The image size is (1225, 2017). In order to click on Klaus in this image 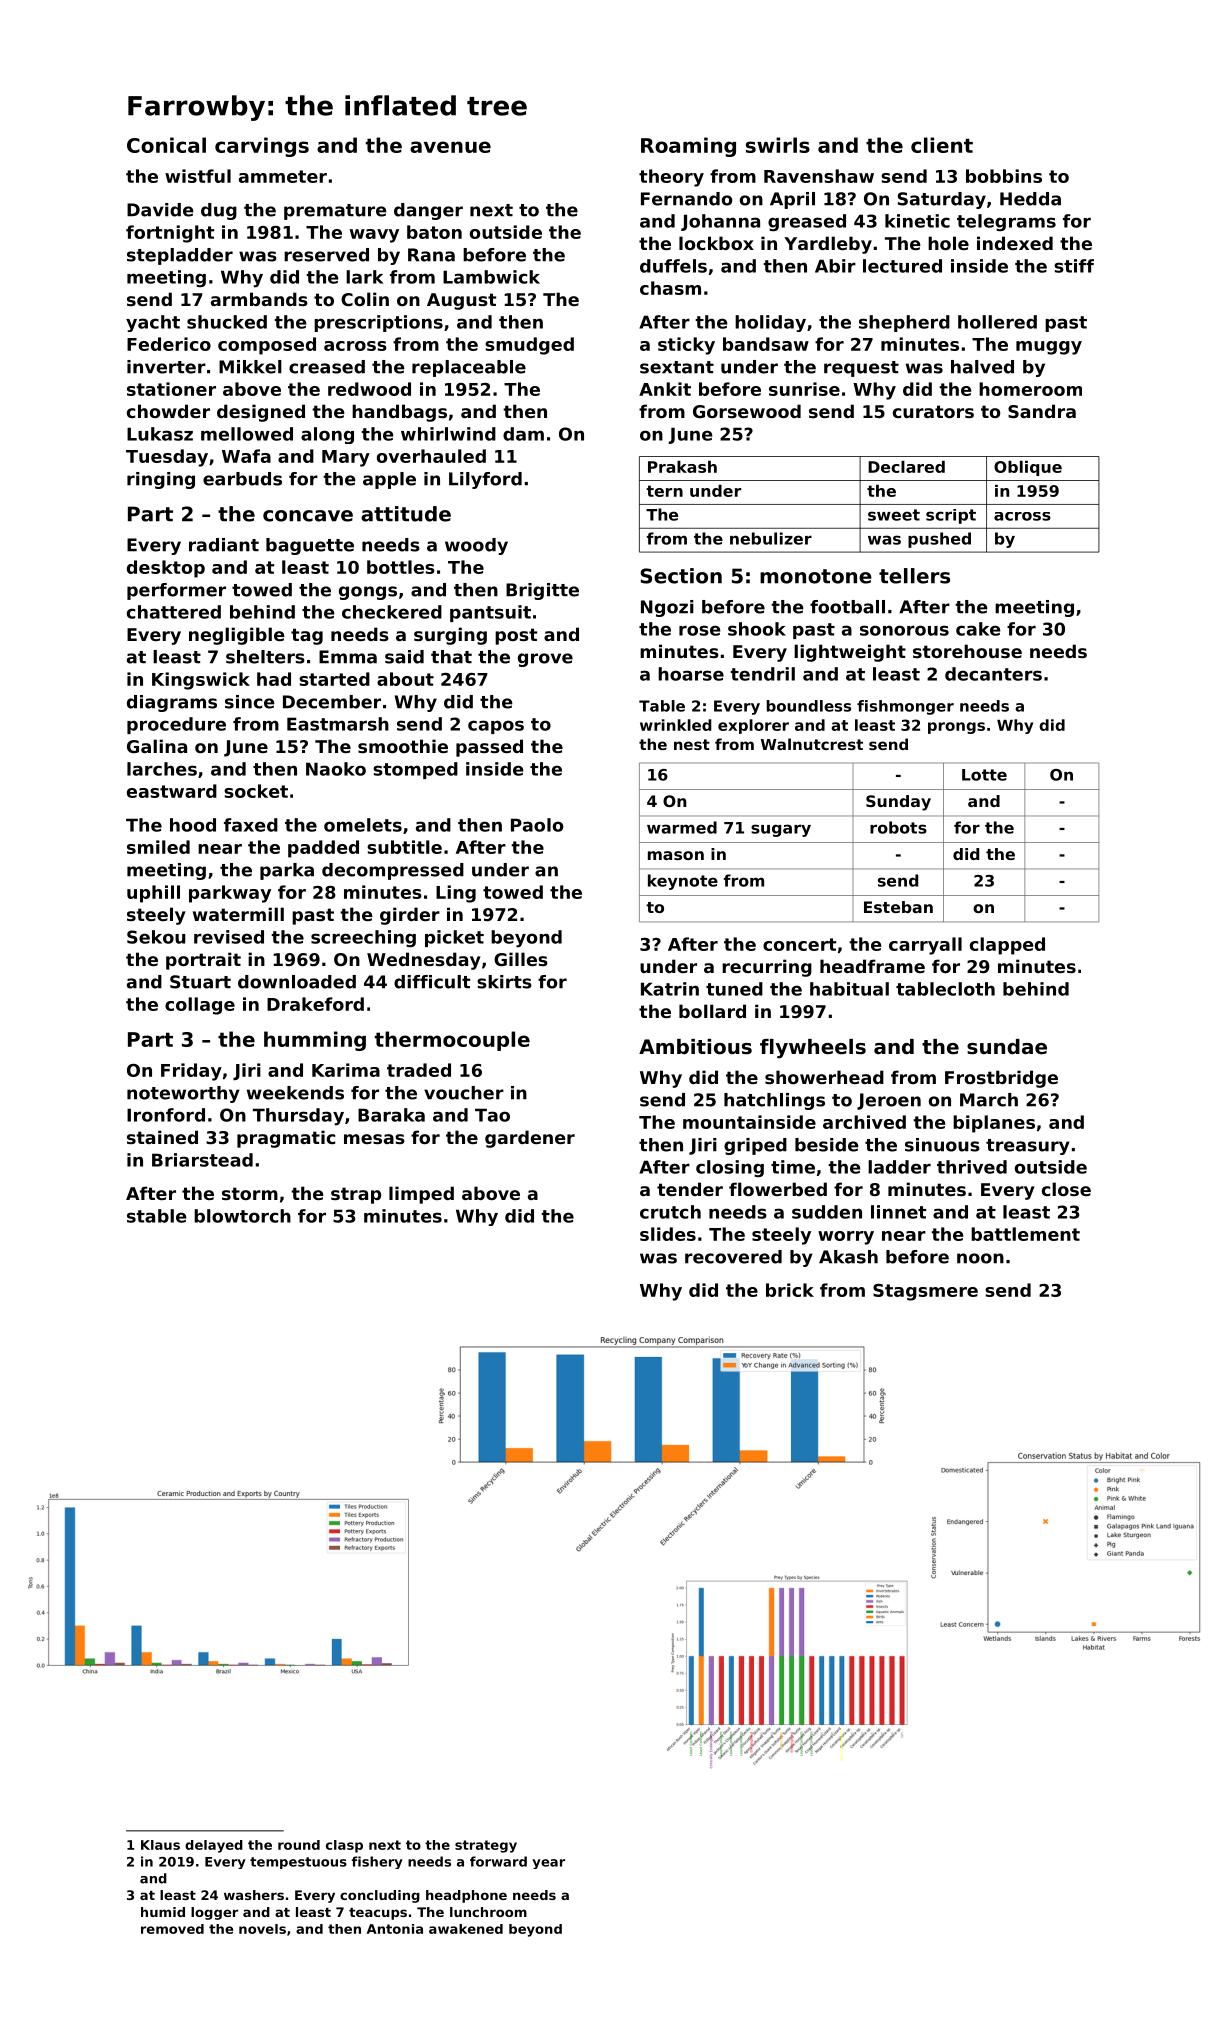, I will do `click(160, 1845)`.
